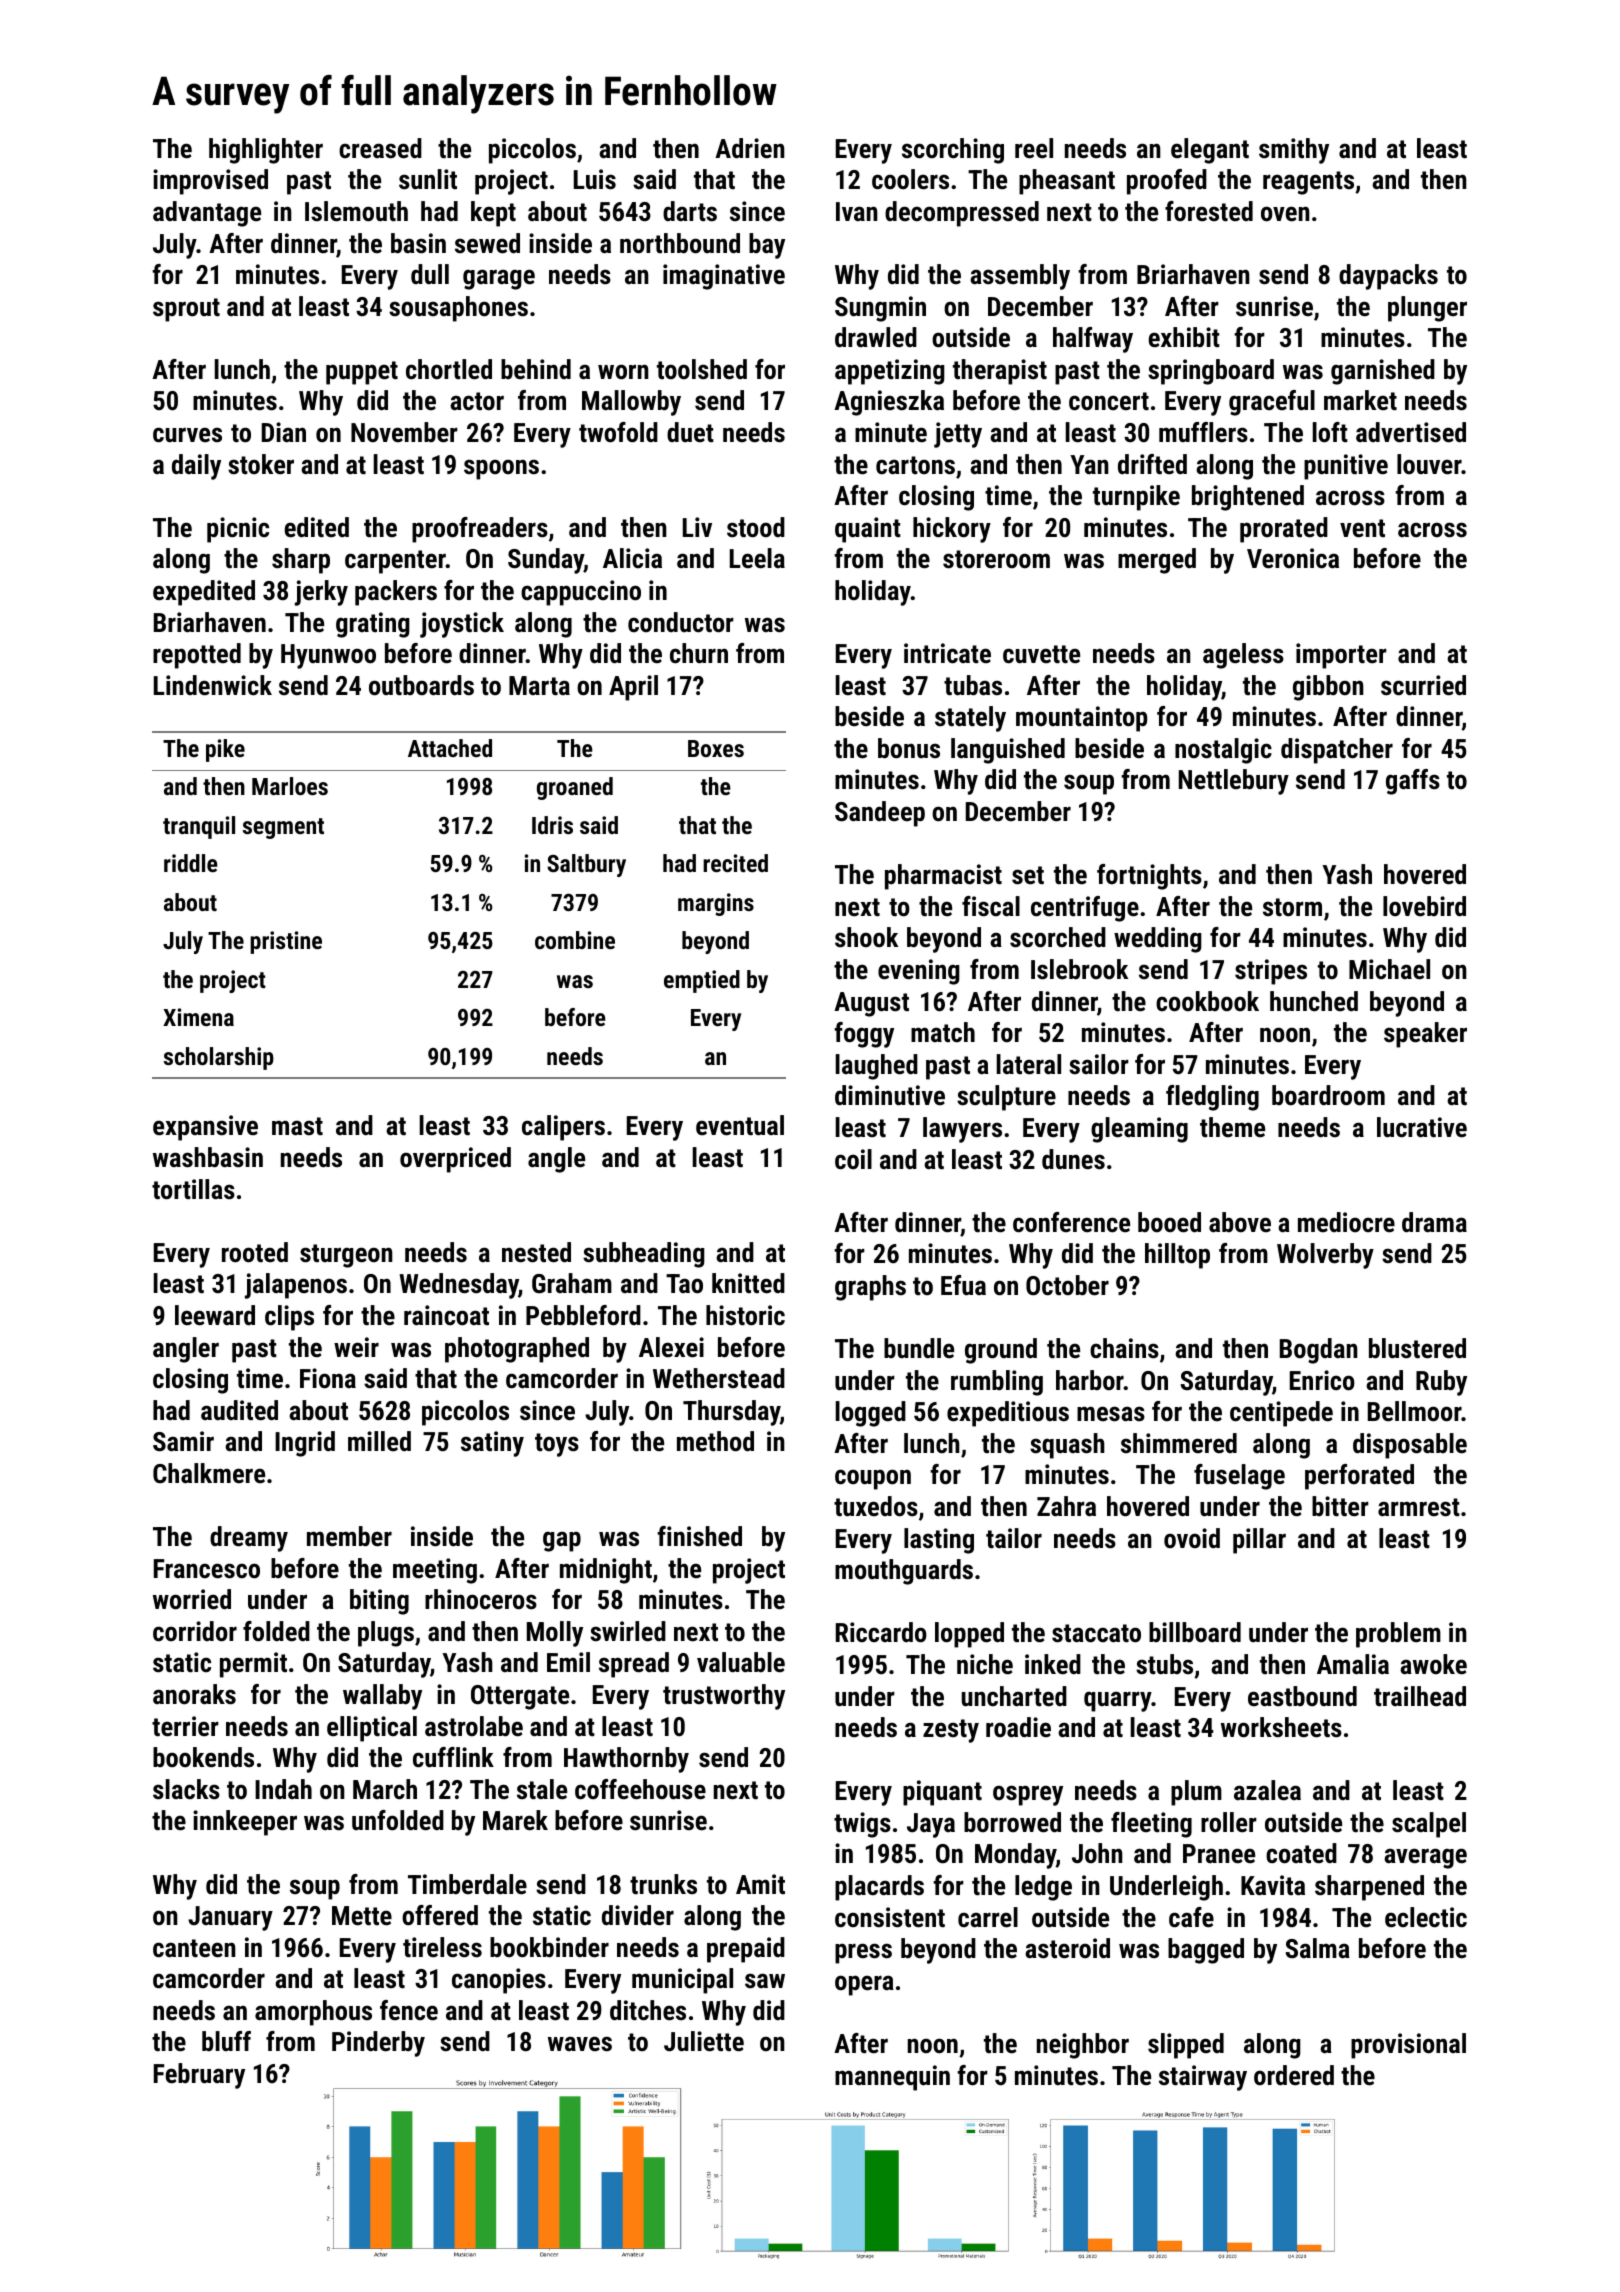  Describe the element at coordinates (1292, 907) in the document. I see `storm` at that location.
